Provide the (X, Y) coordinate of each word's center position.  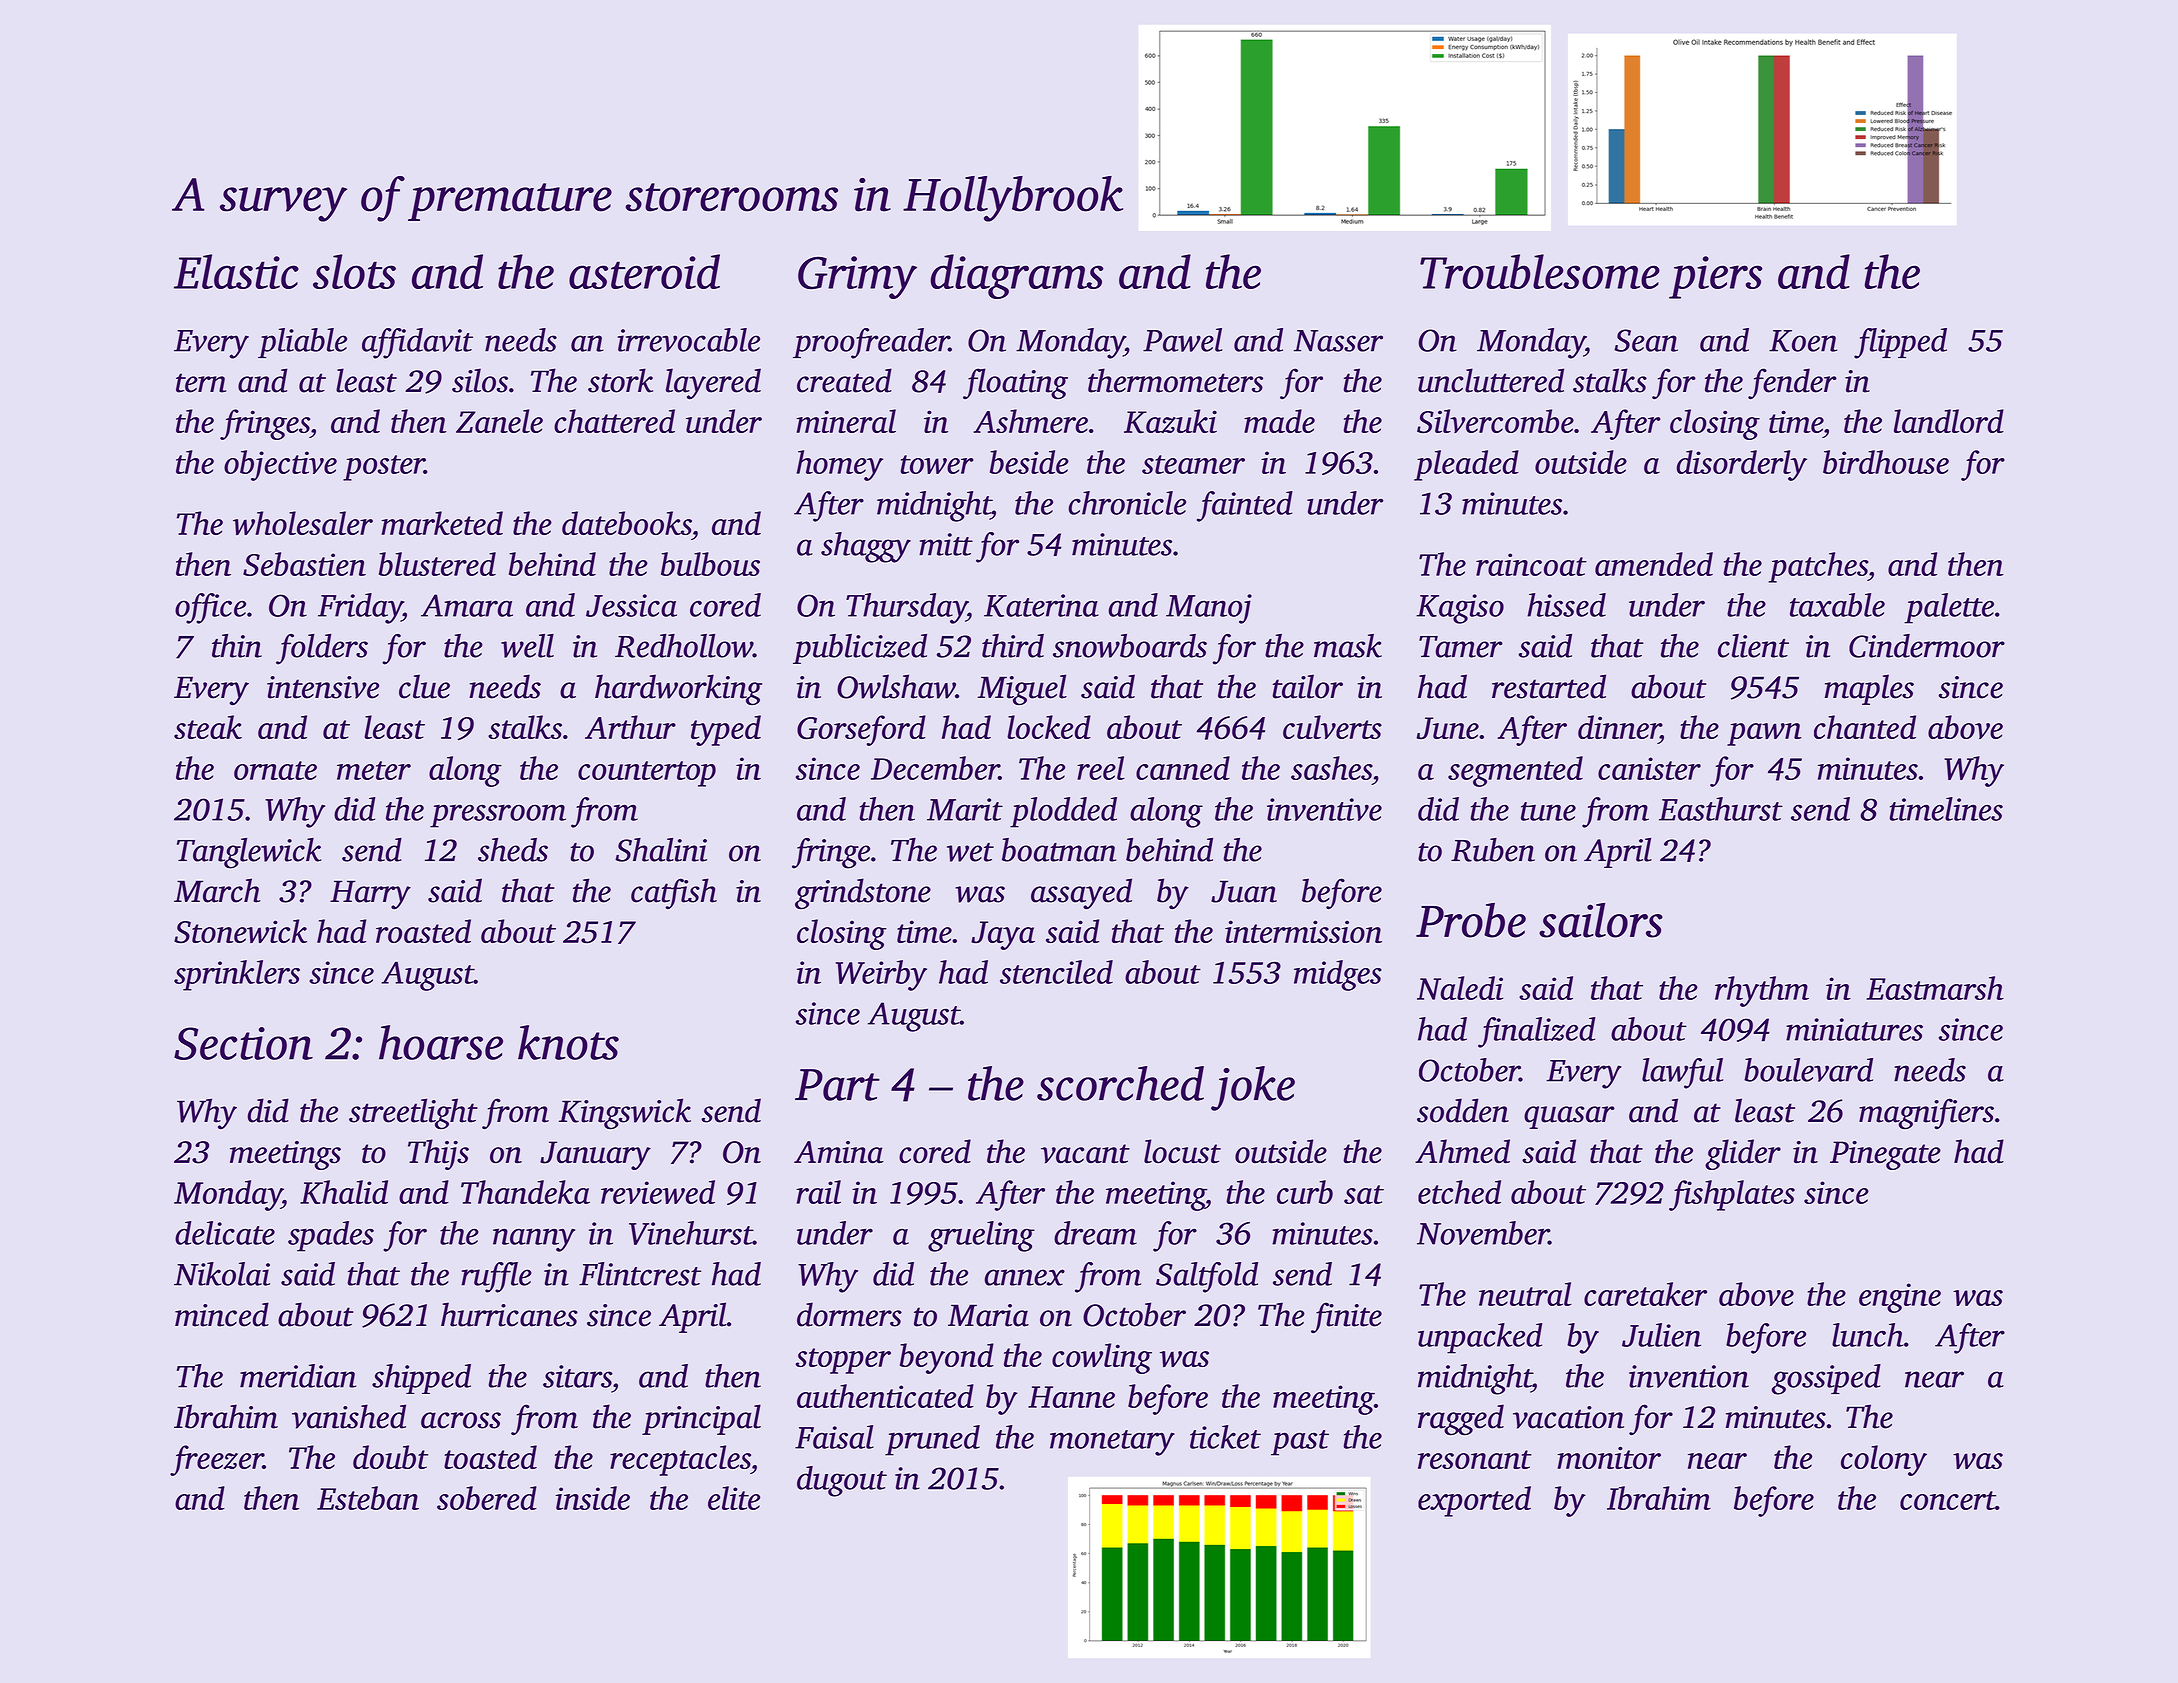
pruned (932, 1440)
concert (1948, 1500)
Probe (1471, 920)
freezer (216, 1460)
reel (1101, 768)
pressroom (498, 816)
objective (280, 465)
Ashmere (1030, 421)
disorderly (1741, 465)
